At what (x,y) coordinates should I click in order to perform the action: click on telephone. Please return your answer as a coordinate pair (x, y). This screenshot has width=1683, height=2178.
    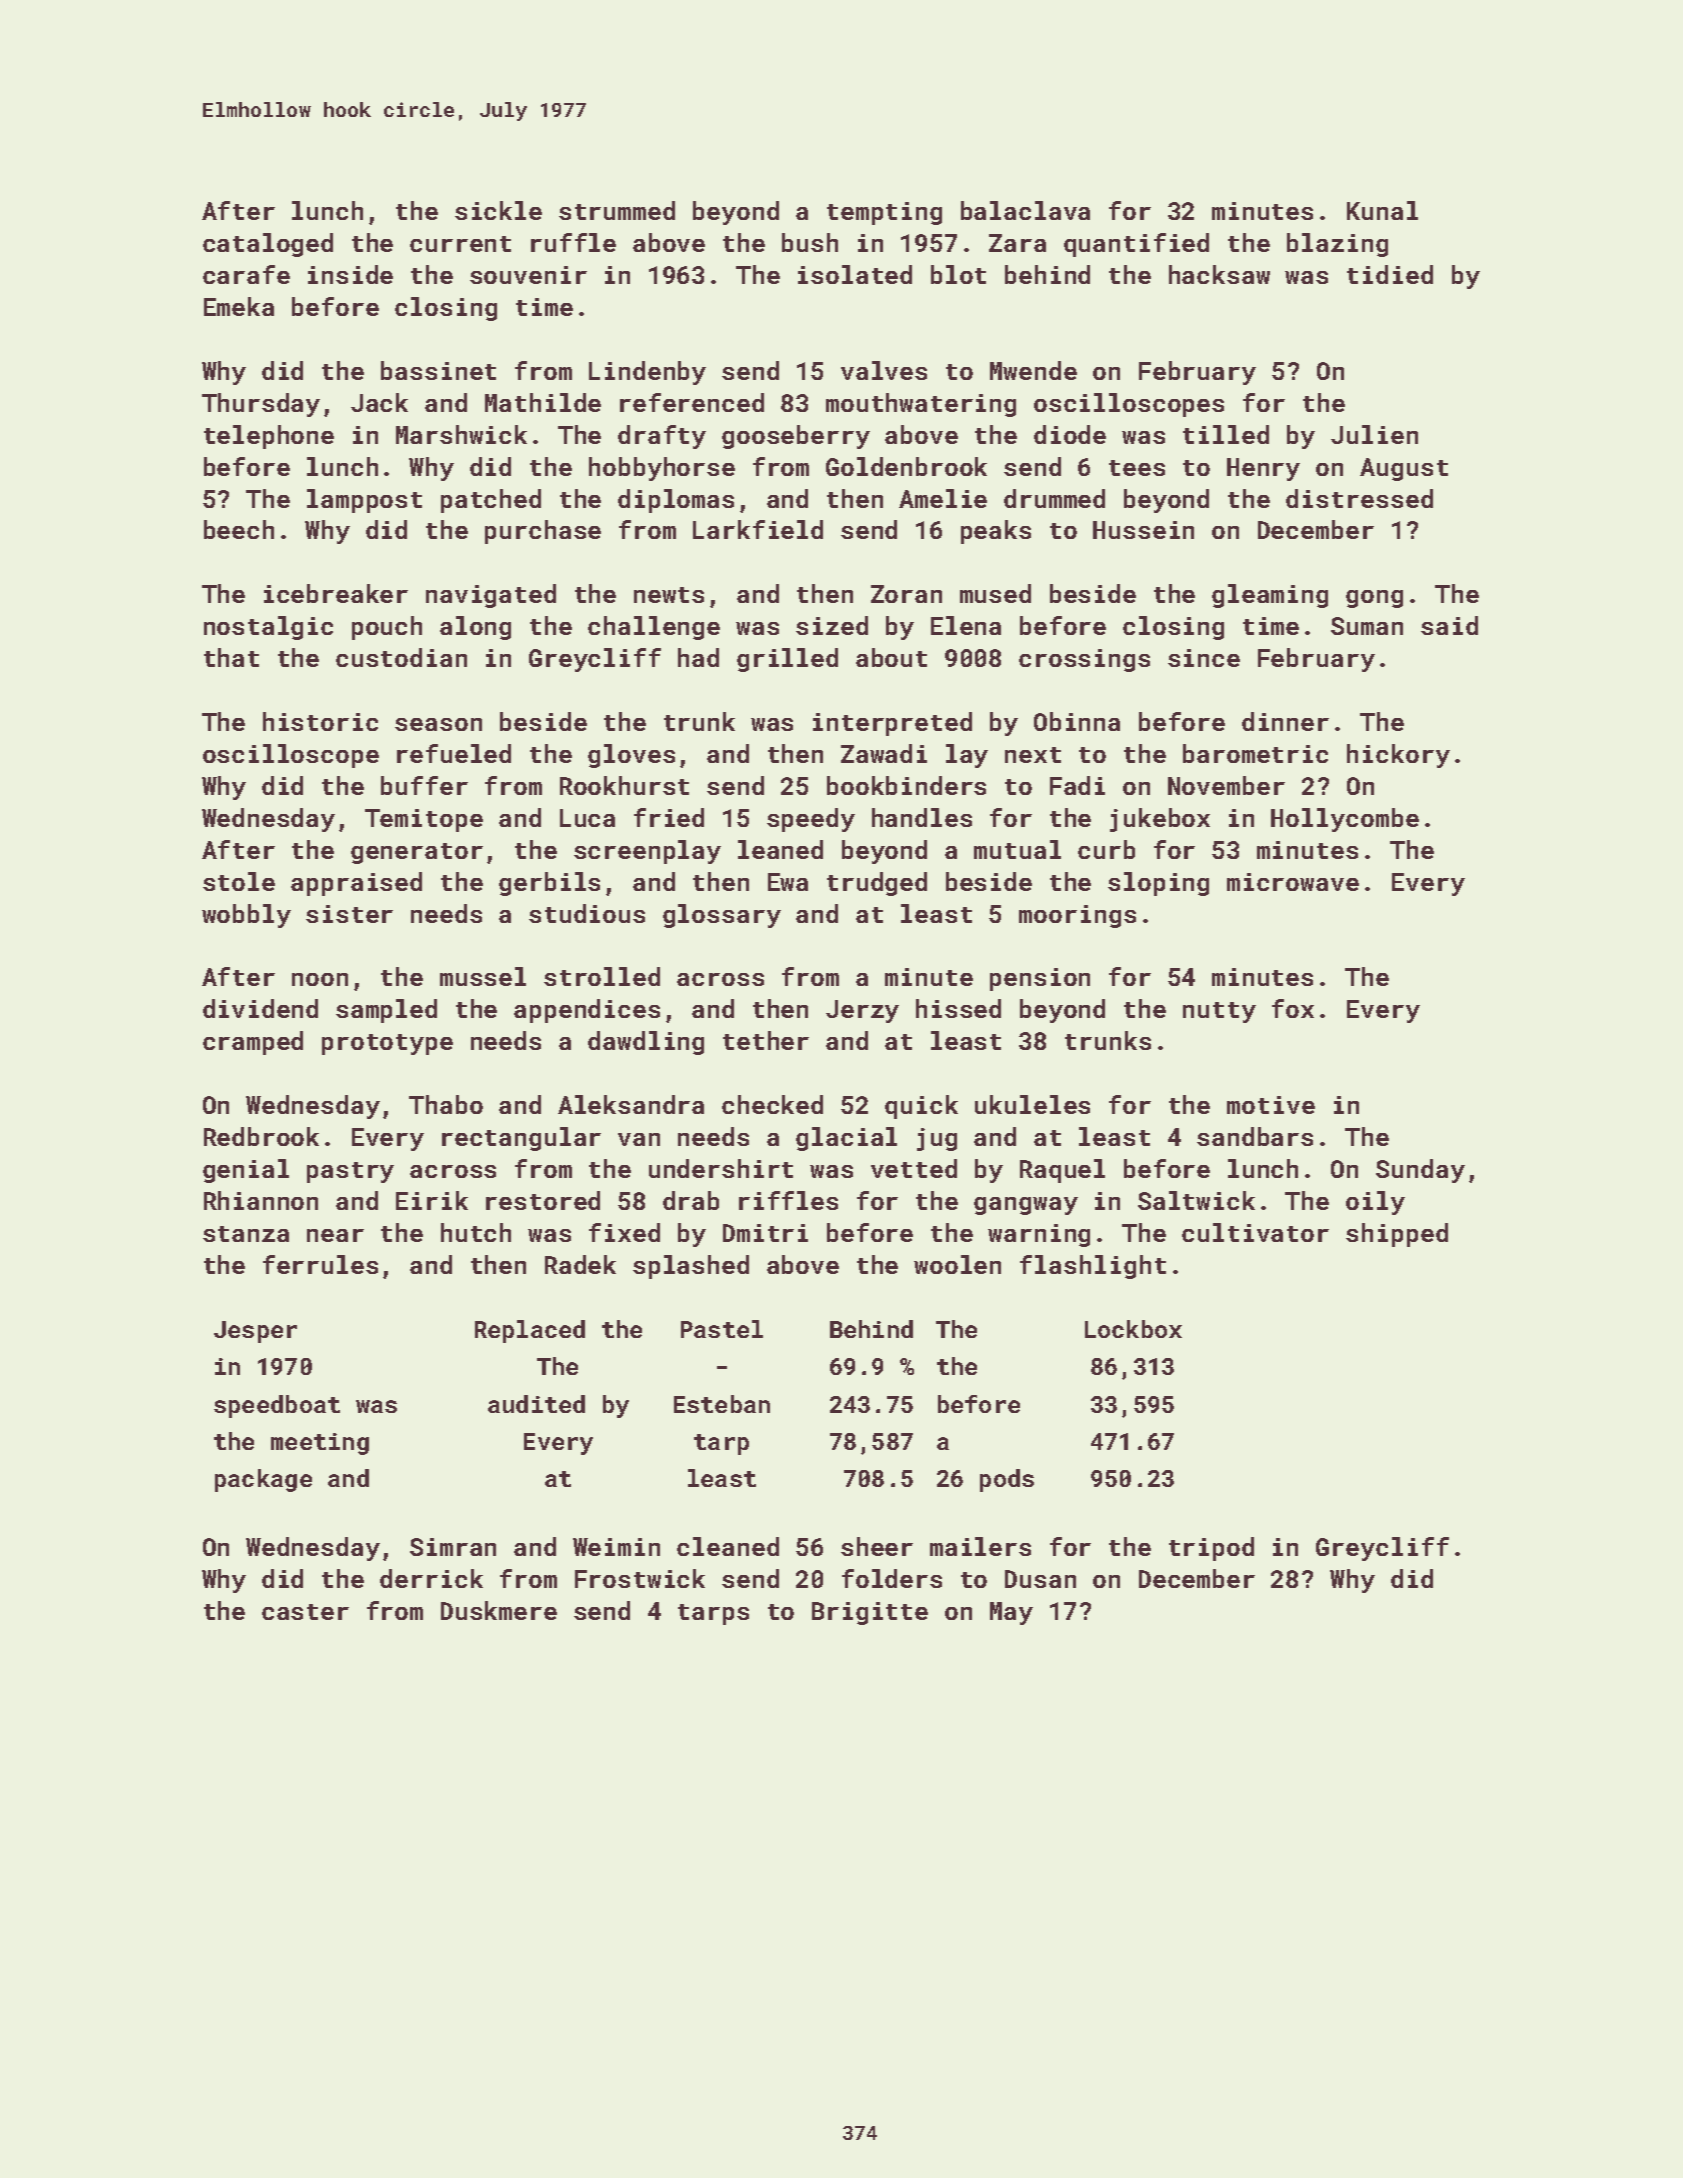
    Looking at the image, I should click on (269, 437).
